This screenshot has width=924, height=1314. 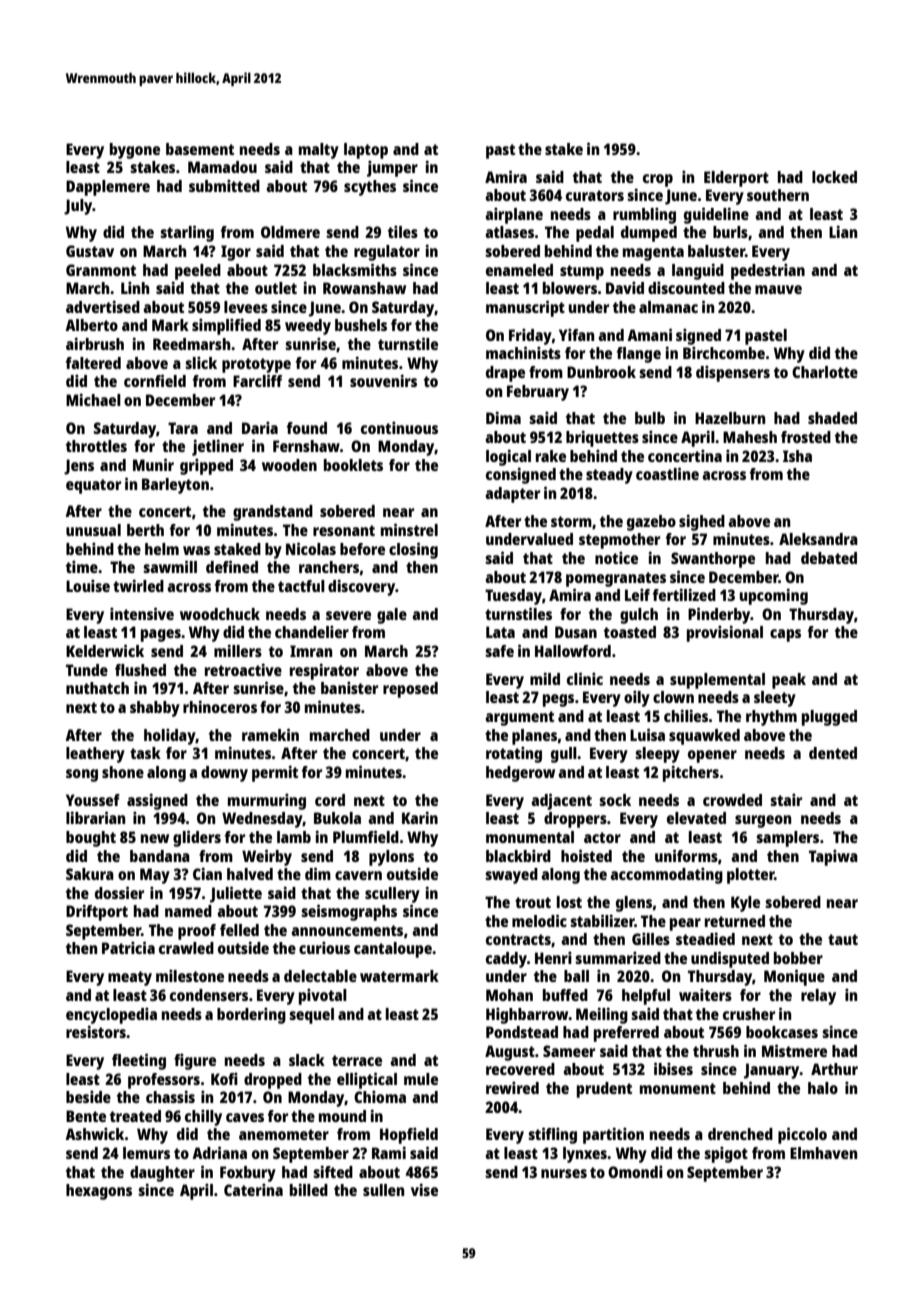 I want to click on Omondi, so click(x=635, y=1172).
